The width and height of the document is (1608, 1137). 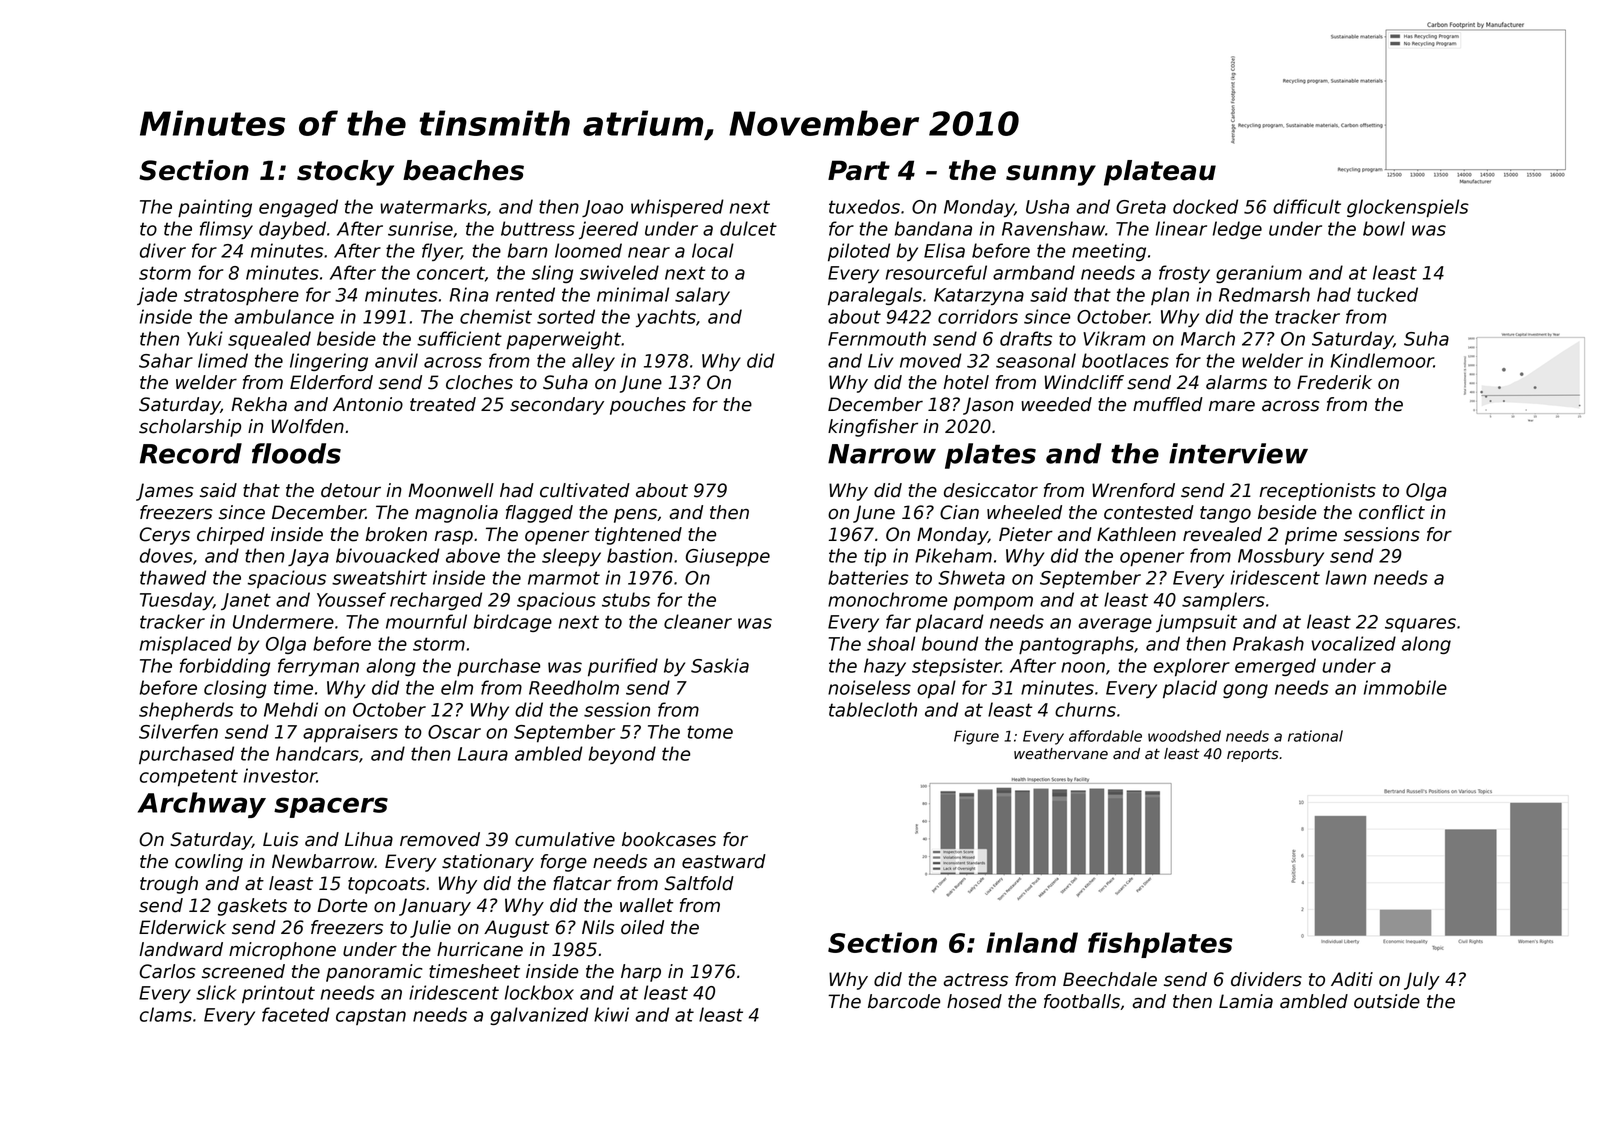 I want to click on capstan, so click(x=371, y=1016).
